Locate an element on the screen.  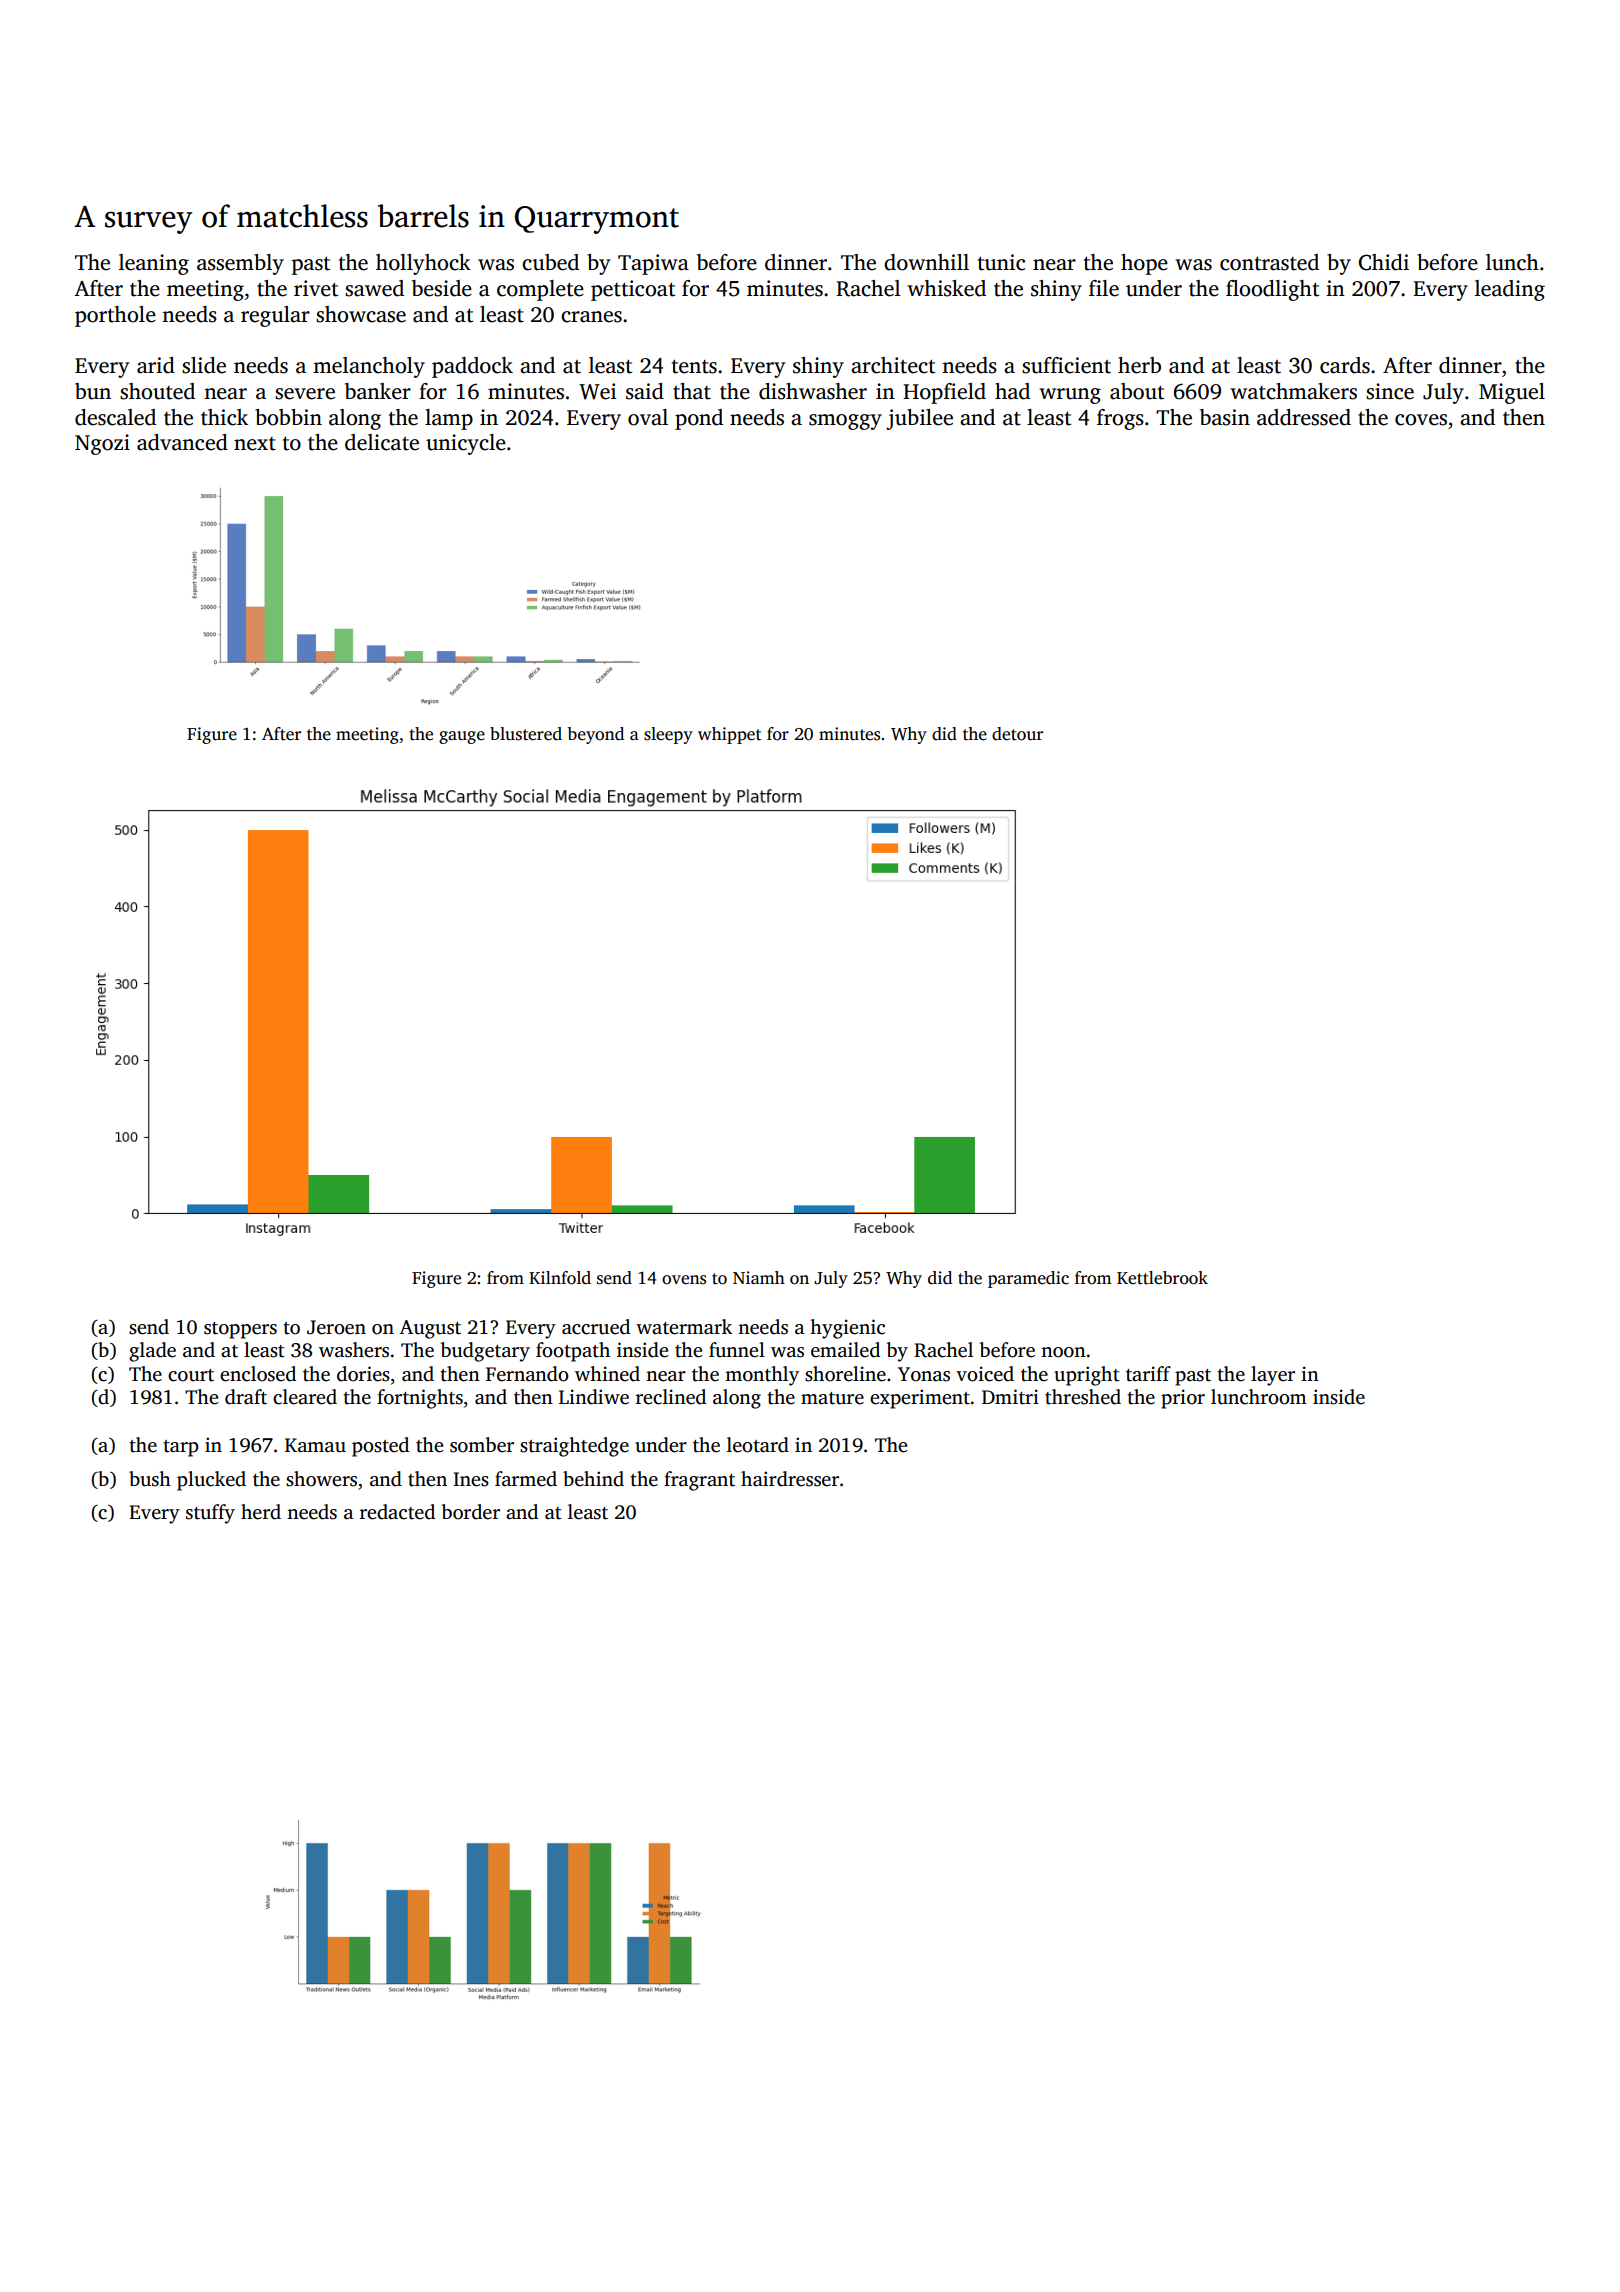
detour is located at coordinates (1017, 734).
